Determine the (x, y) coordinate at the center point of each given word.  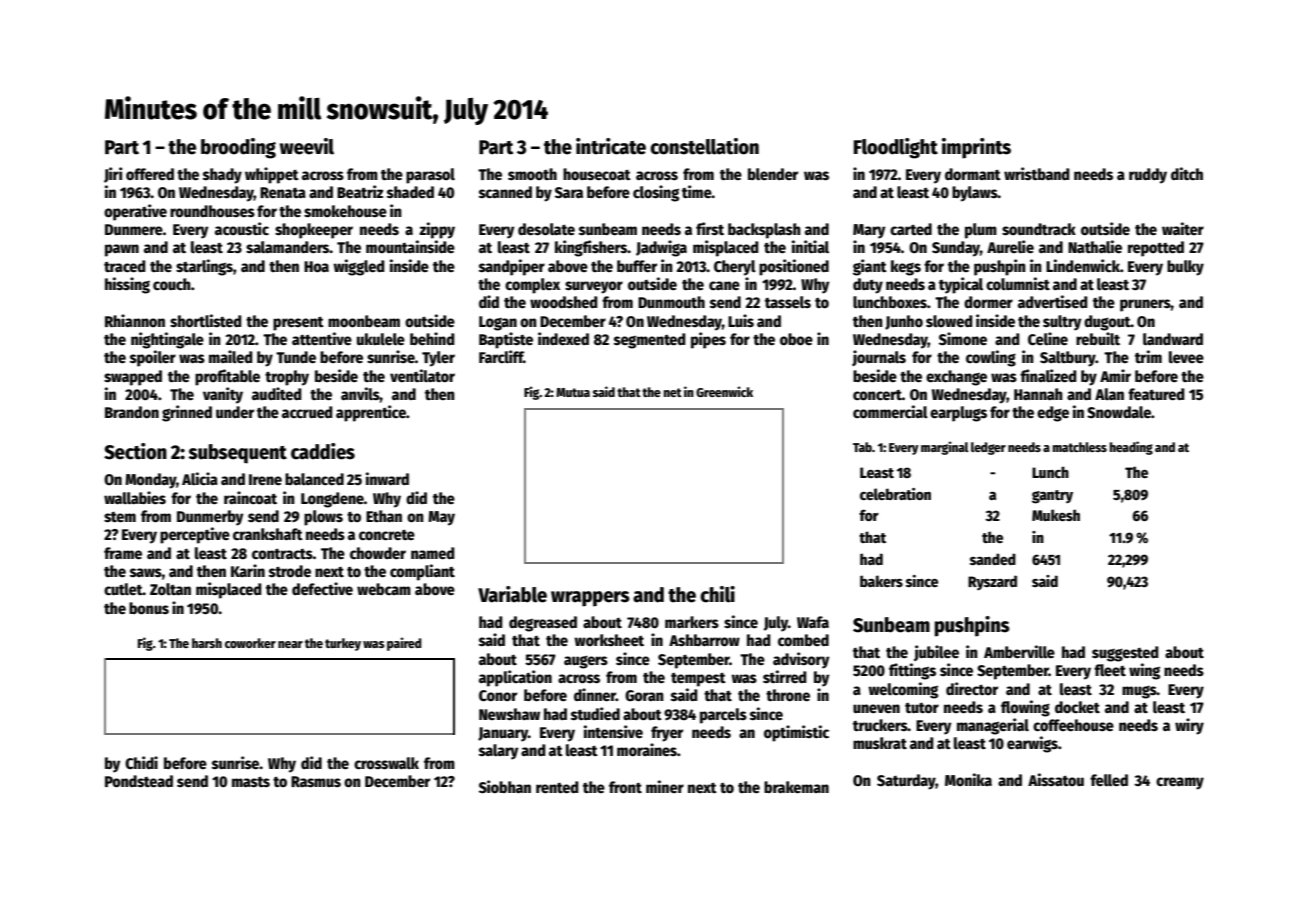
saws (146, 572)
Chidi (141, 762)
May (441, 518)
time (697, 191)
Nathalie (1095, 247)
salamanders (288, 247)
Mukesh (1056, 515)
